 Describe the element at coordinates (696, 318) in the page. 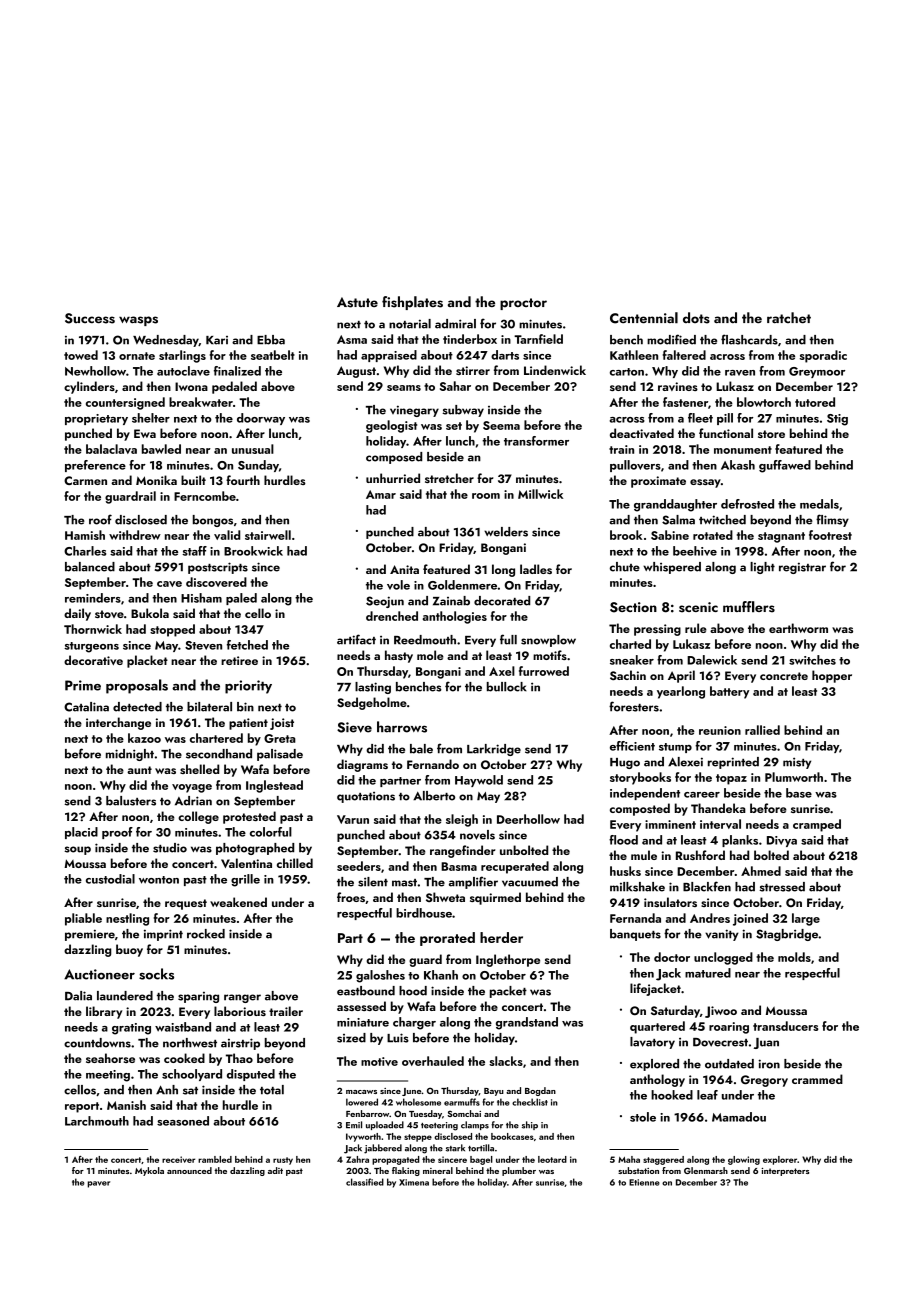

I see `dots` at that location.
